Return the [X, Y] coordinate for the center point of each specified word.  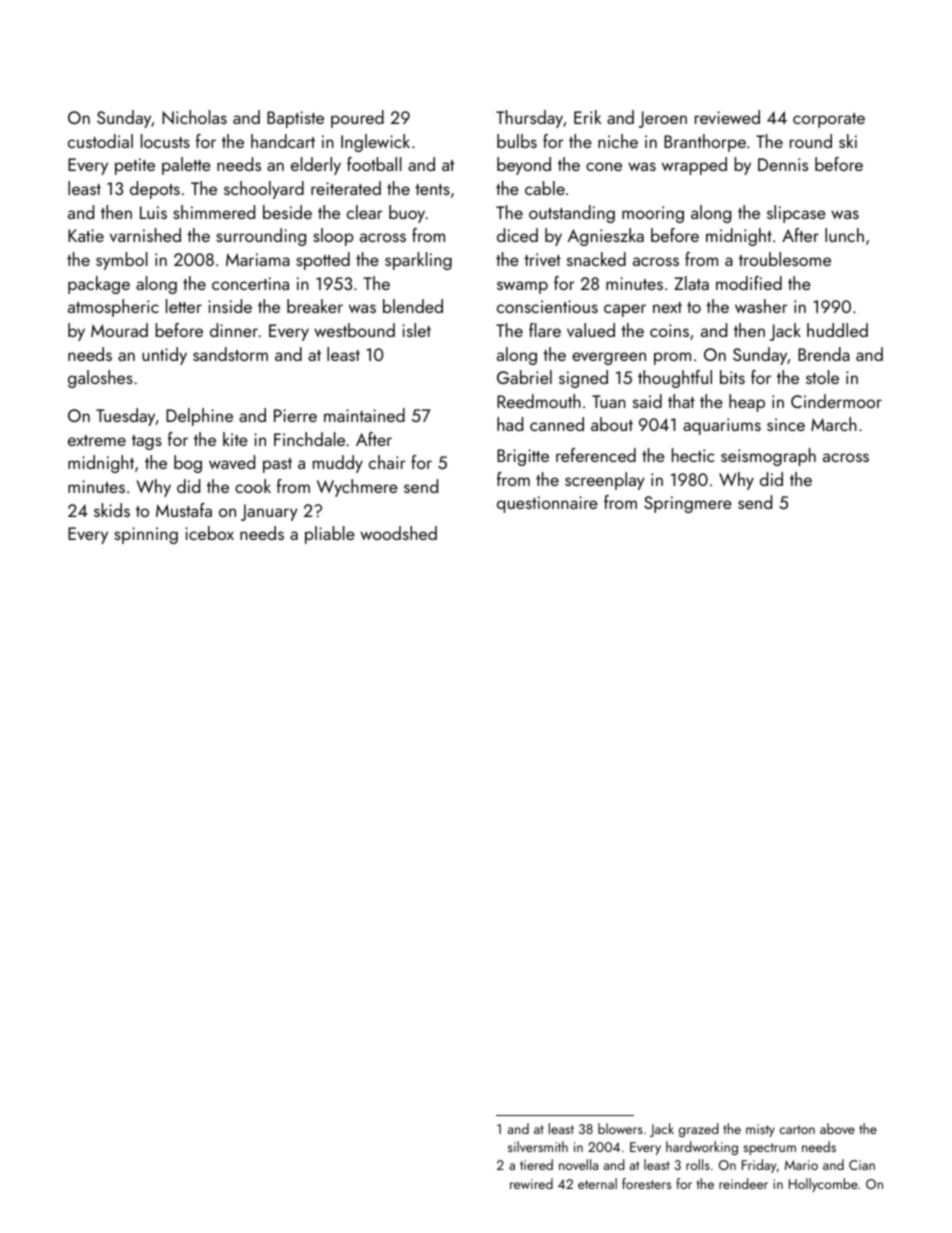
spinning [146, 535]
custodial [100, 141]
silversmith [538, 1146]
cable [545, 188]
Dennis [783, 164]
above [837, 1128]
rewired [531, 1183]
